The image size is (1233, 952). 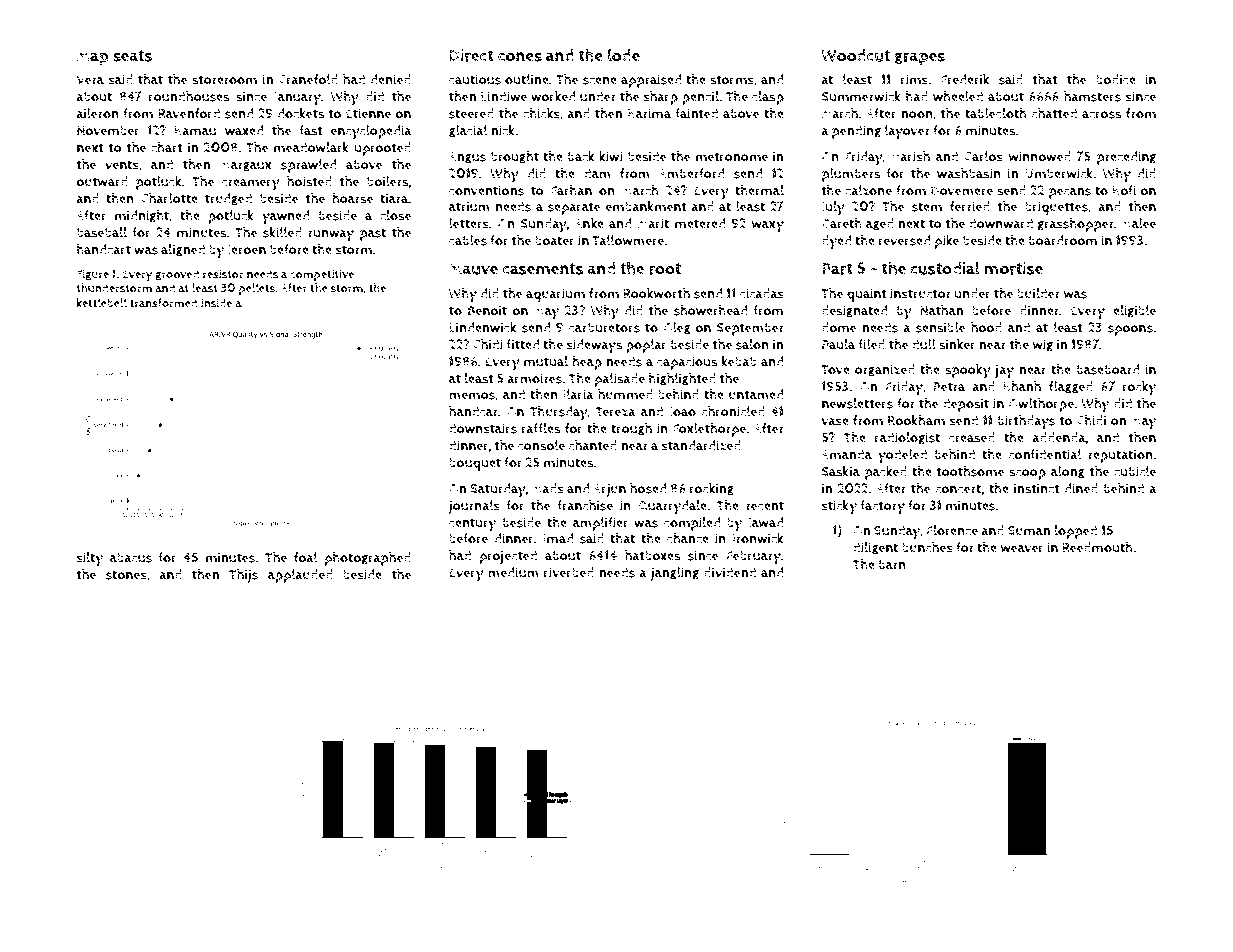 I want to click on lode, so click(x=624, y=55).
